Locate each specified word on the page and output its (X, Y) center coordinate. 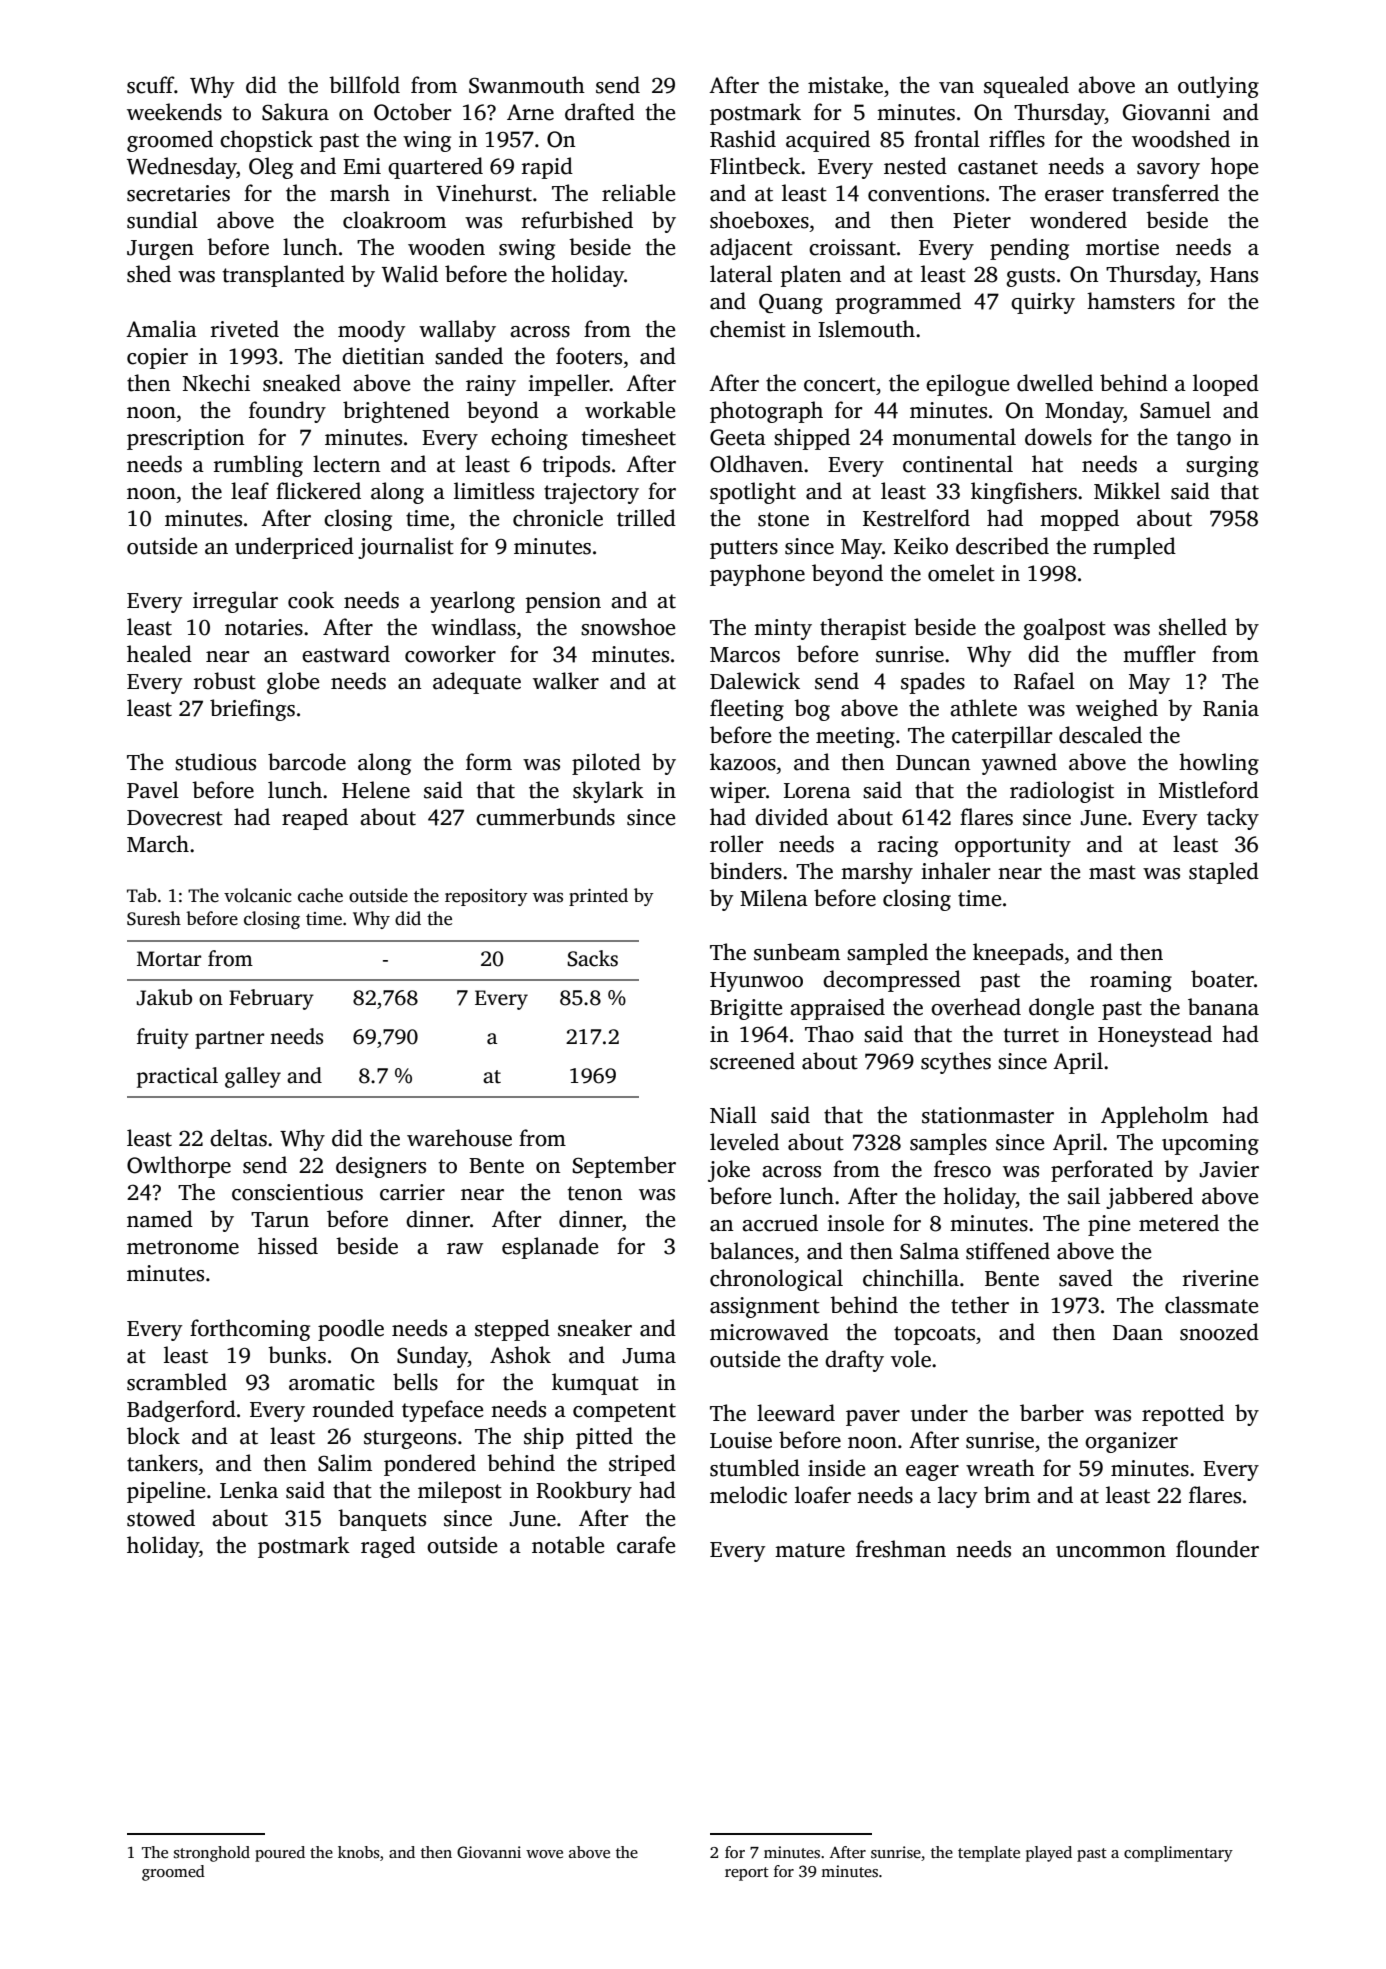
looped (1226, 385)
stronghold (212, 1854)
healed (159, 654)
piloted (606, 764)
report (747, 1874)
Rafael (1044, 681)
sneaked (302, 383)
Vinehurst (484, 193)
